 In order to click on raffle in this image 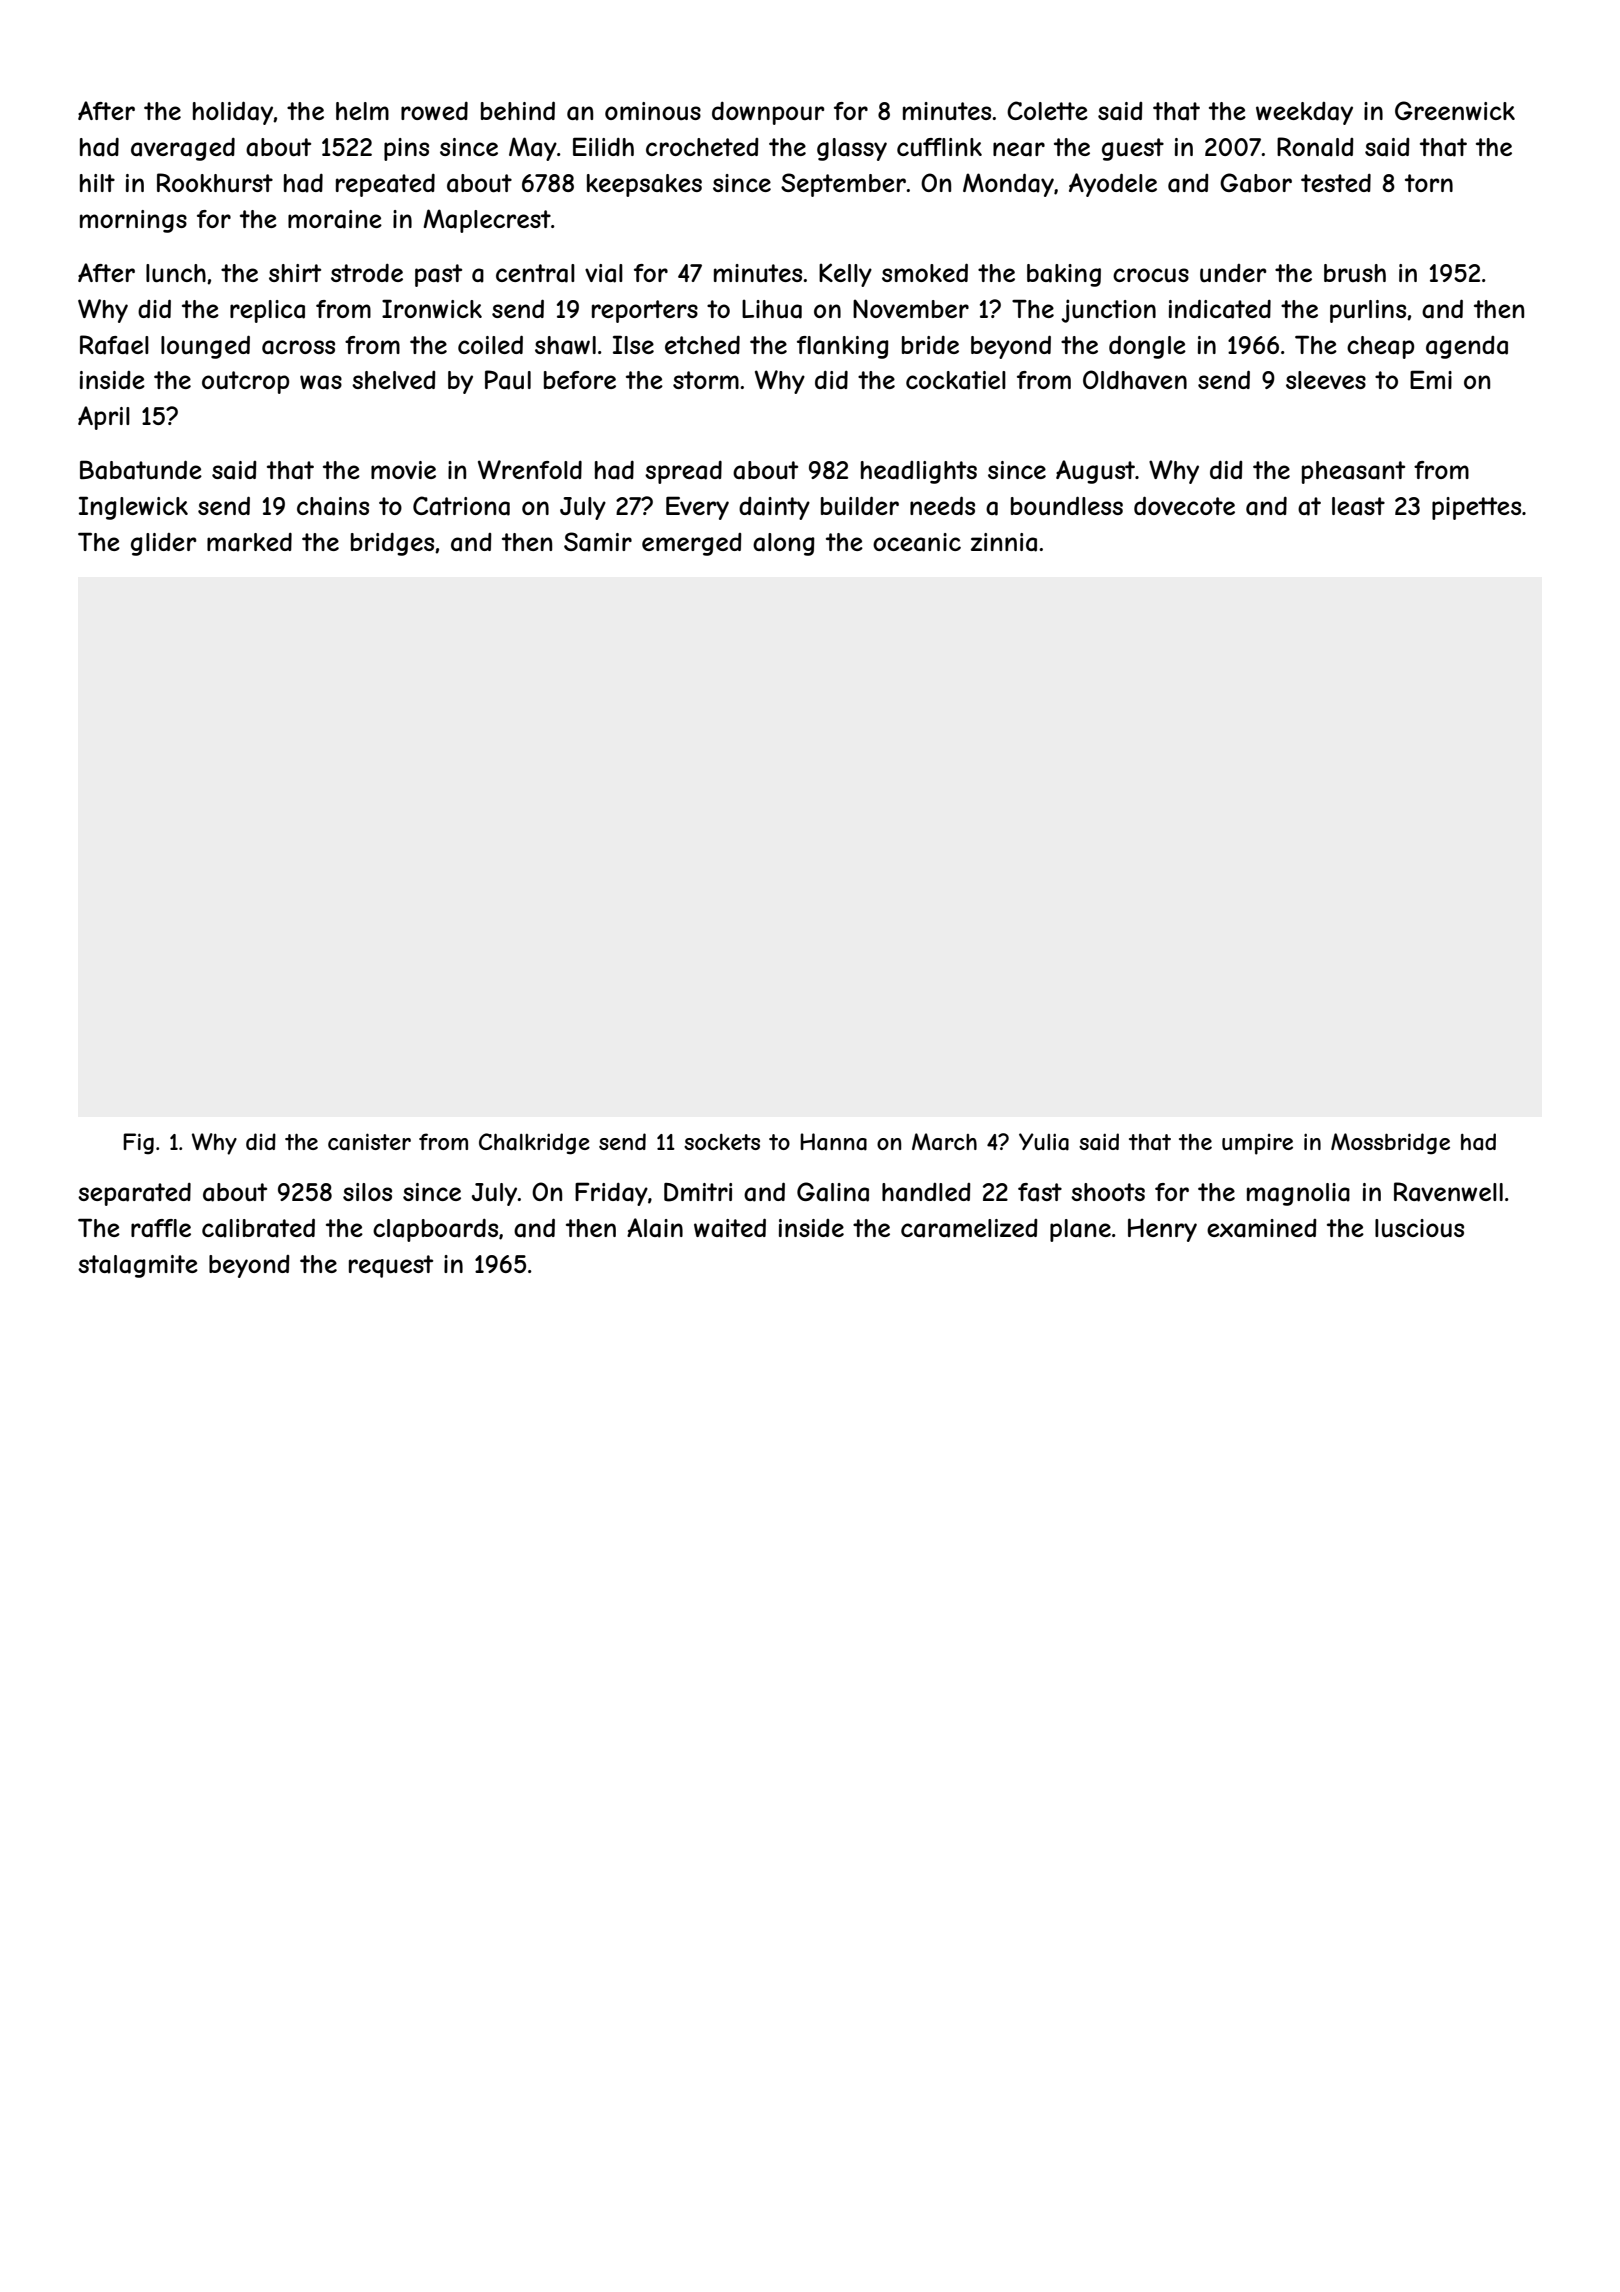, I will do `click(161, 1228)`.
